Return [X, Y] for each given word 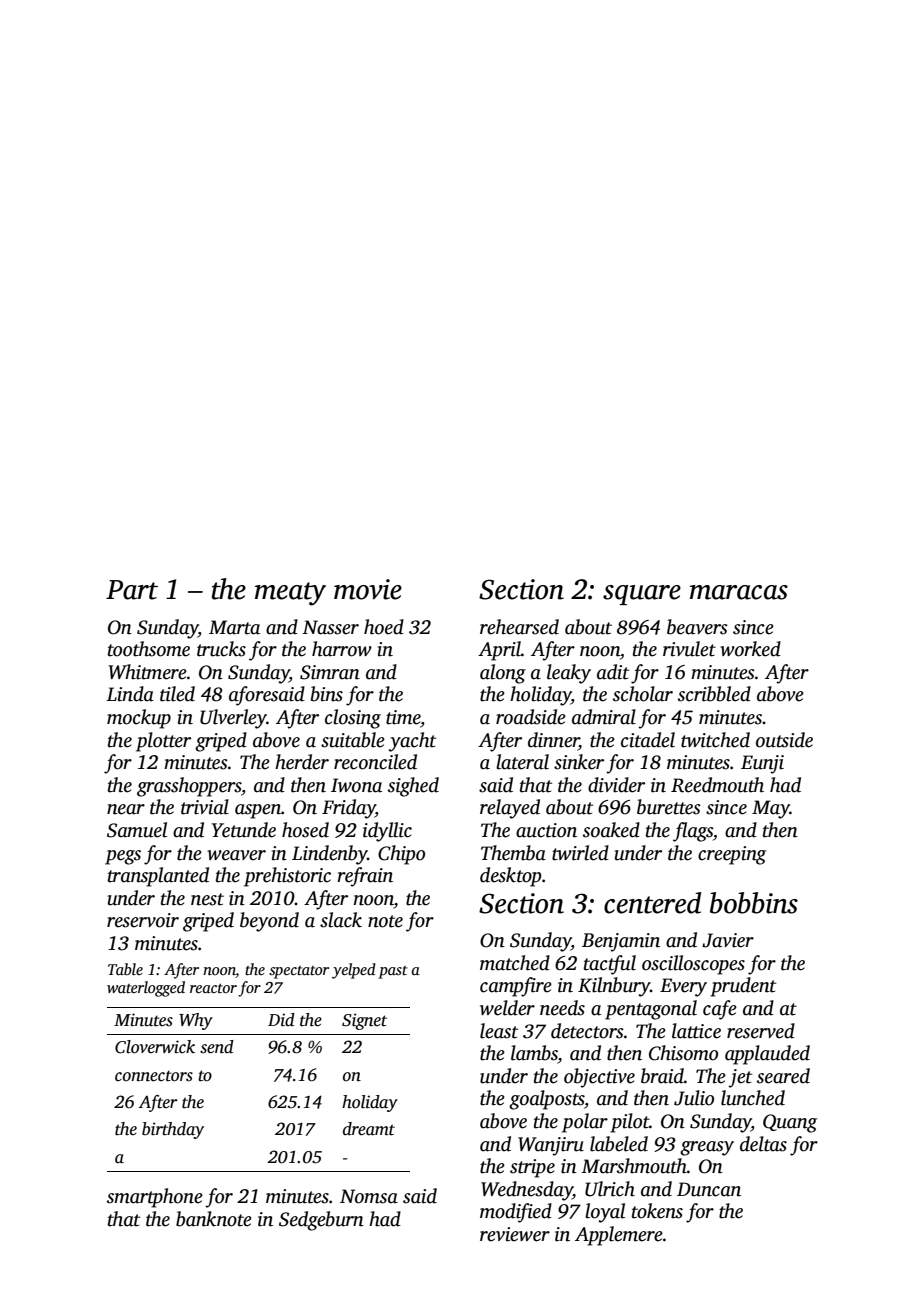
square [642, 595]
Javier [728, 940]
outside [784, 740]
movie [368, 589]
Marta [234, 627]
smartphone [155, 1198]
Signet [364, 1021]
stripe [532, 1168]
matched [515, 963]
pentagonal [651, 1010]
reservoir [143, 920]
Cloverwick [155, 1047]
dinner [553, 740]
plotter [163, 742]
